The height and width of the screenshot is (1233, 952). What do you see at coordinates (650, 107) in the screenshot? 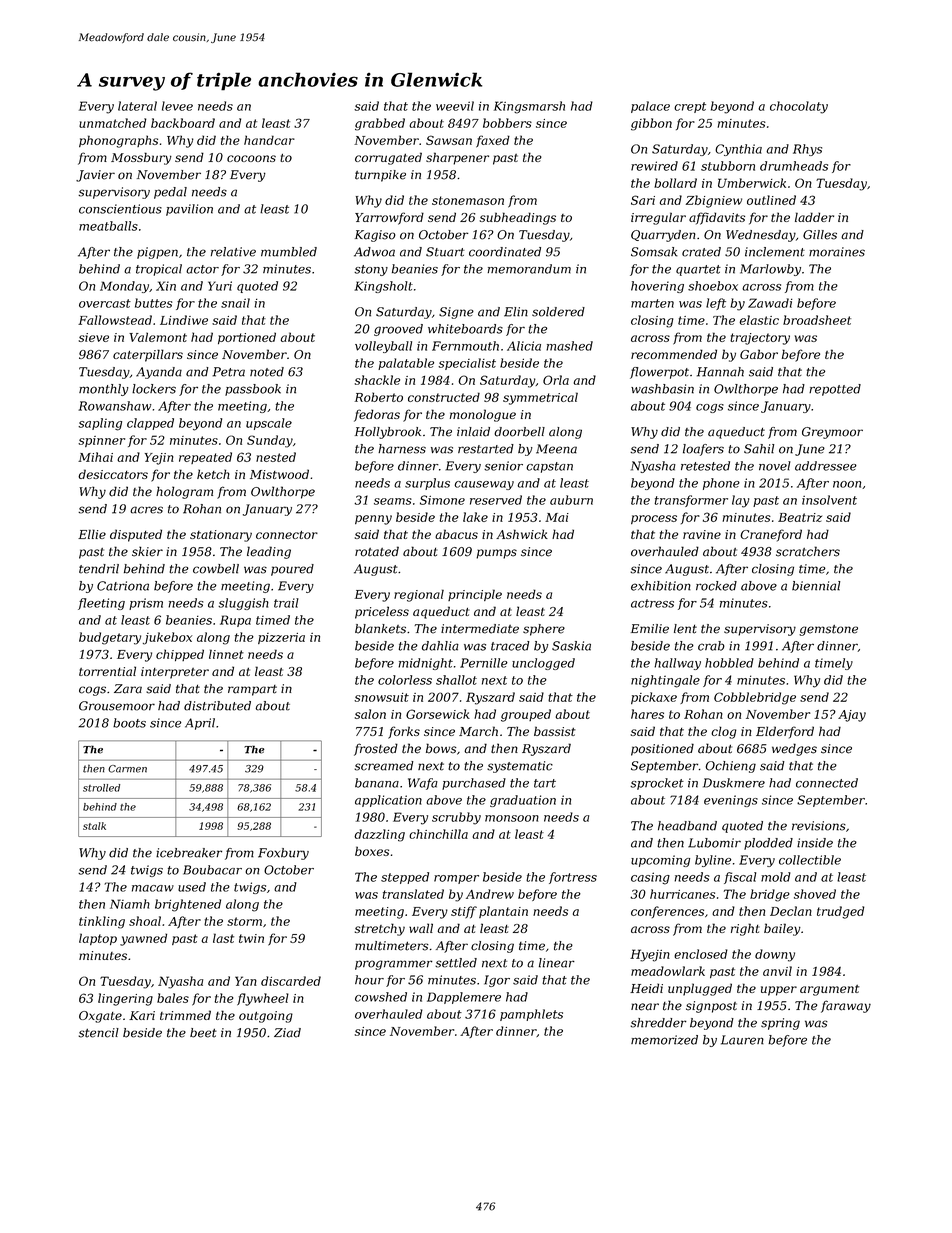
I see `palace` at bounding box center [650, 107].
